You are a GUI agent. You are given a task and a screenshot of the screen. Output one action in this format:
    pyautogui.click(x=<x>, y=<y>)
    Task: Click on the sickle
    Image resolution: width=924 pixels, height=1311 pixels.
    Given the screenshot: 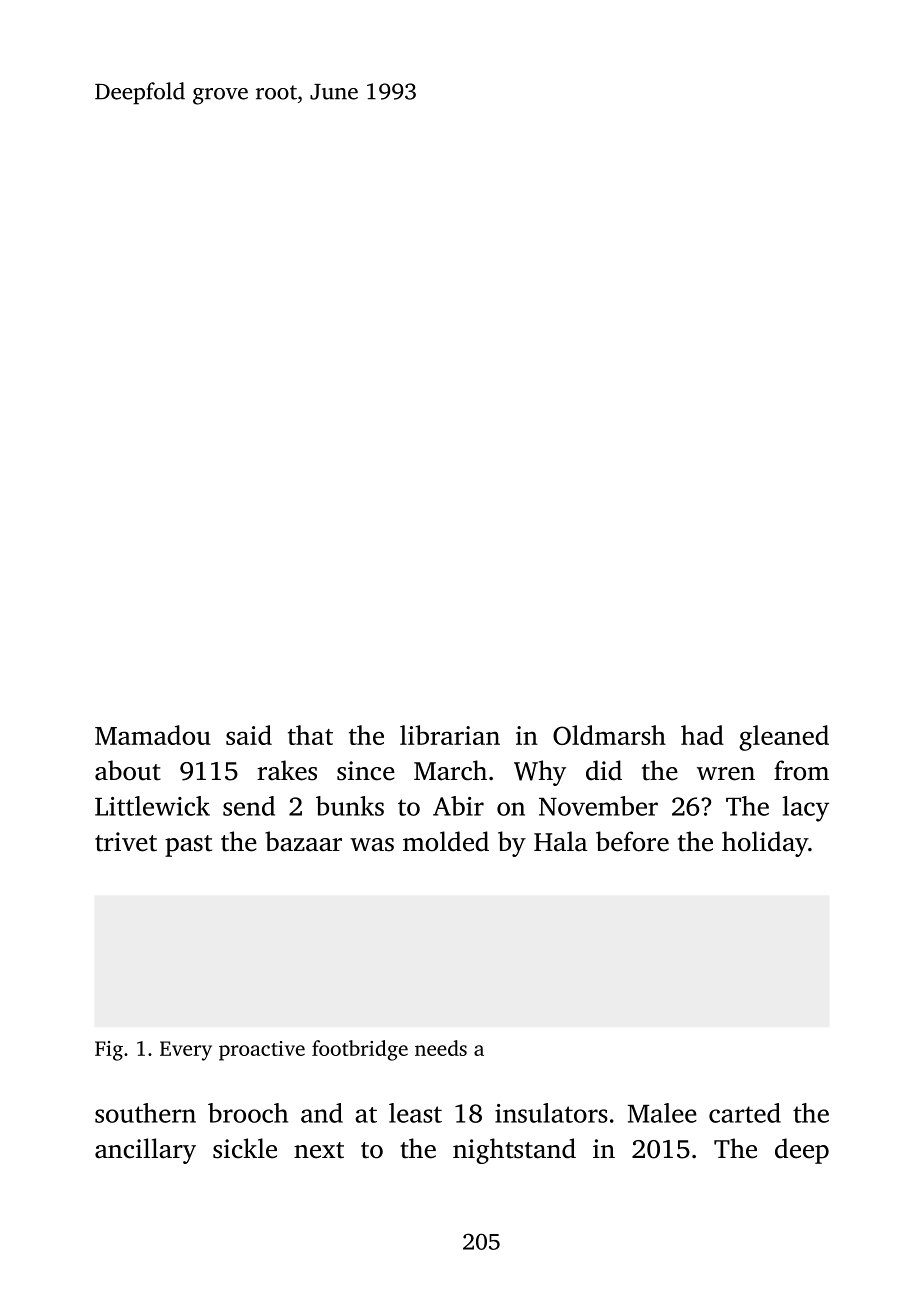 What is the action you would take?
    pyautogui.click(x=245, y=1148)
